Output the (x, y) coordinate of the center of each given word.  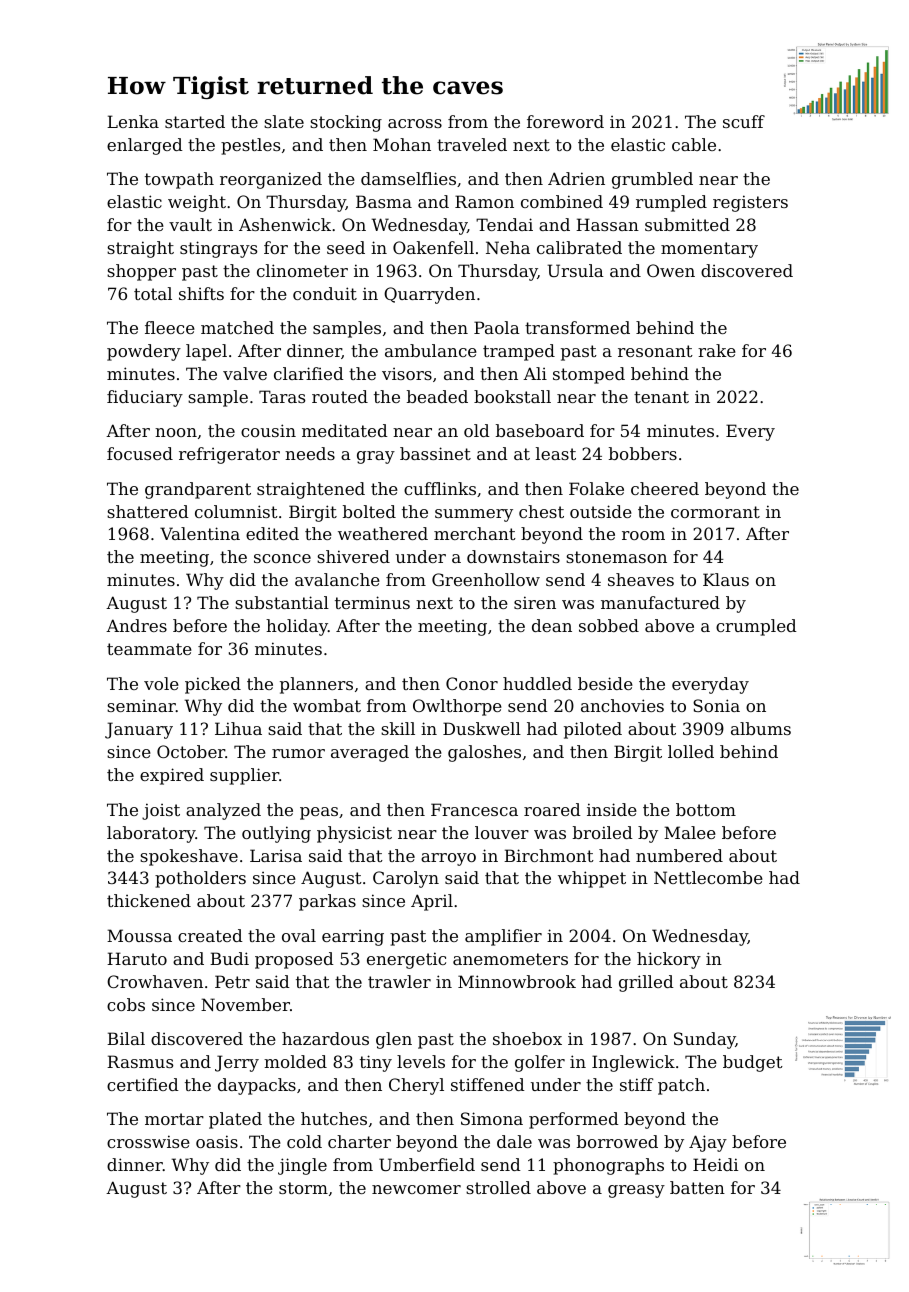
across (415, 123)
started (195, 121)
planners (316, 685)
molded (295, 1061)
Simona (492, 1118)
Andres (136, 625)
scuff (744, 121)
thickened (149, 900)
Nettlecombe (708, 877)
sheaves (641, 579)
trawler (399, 981)
